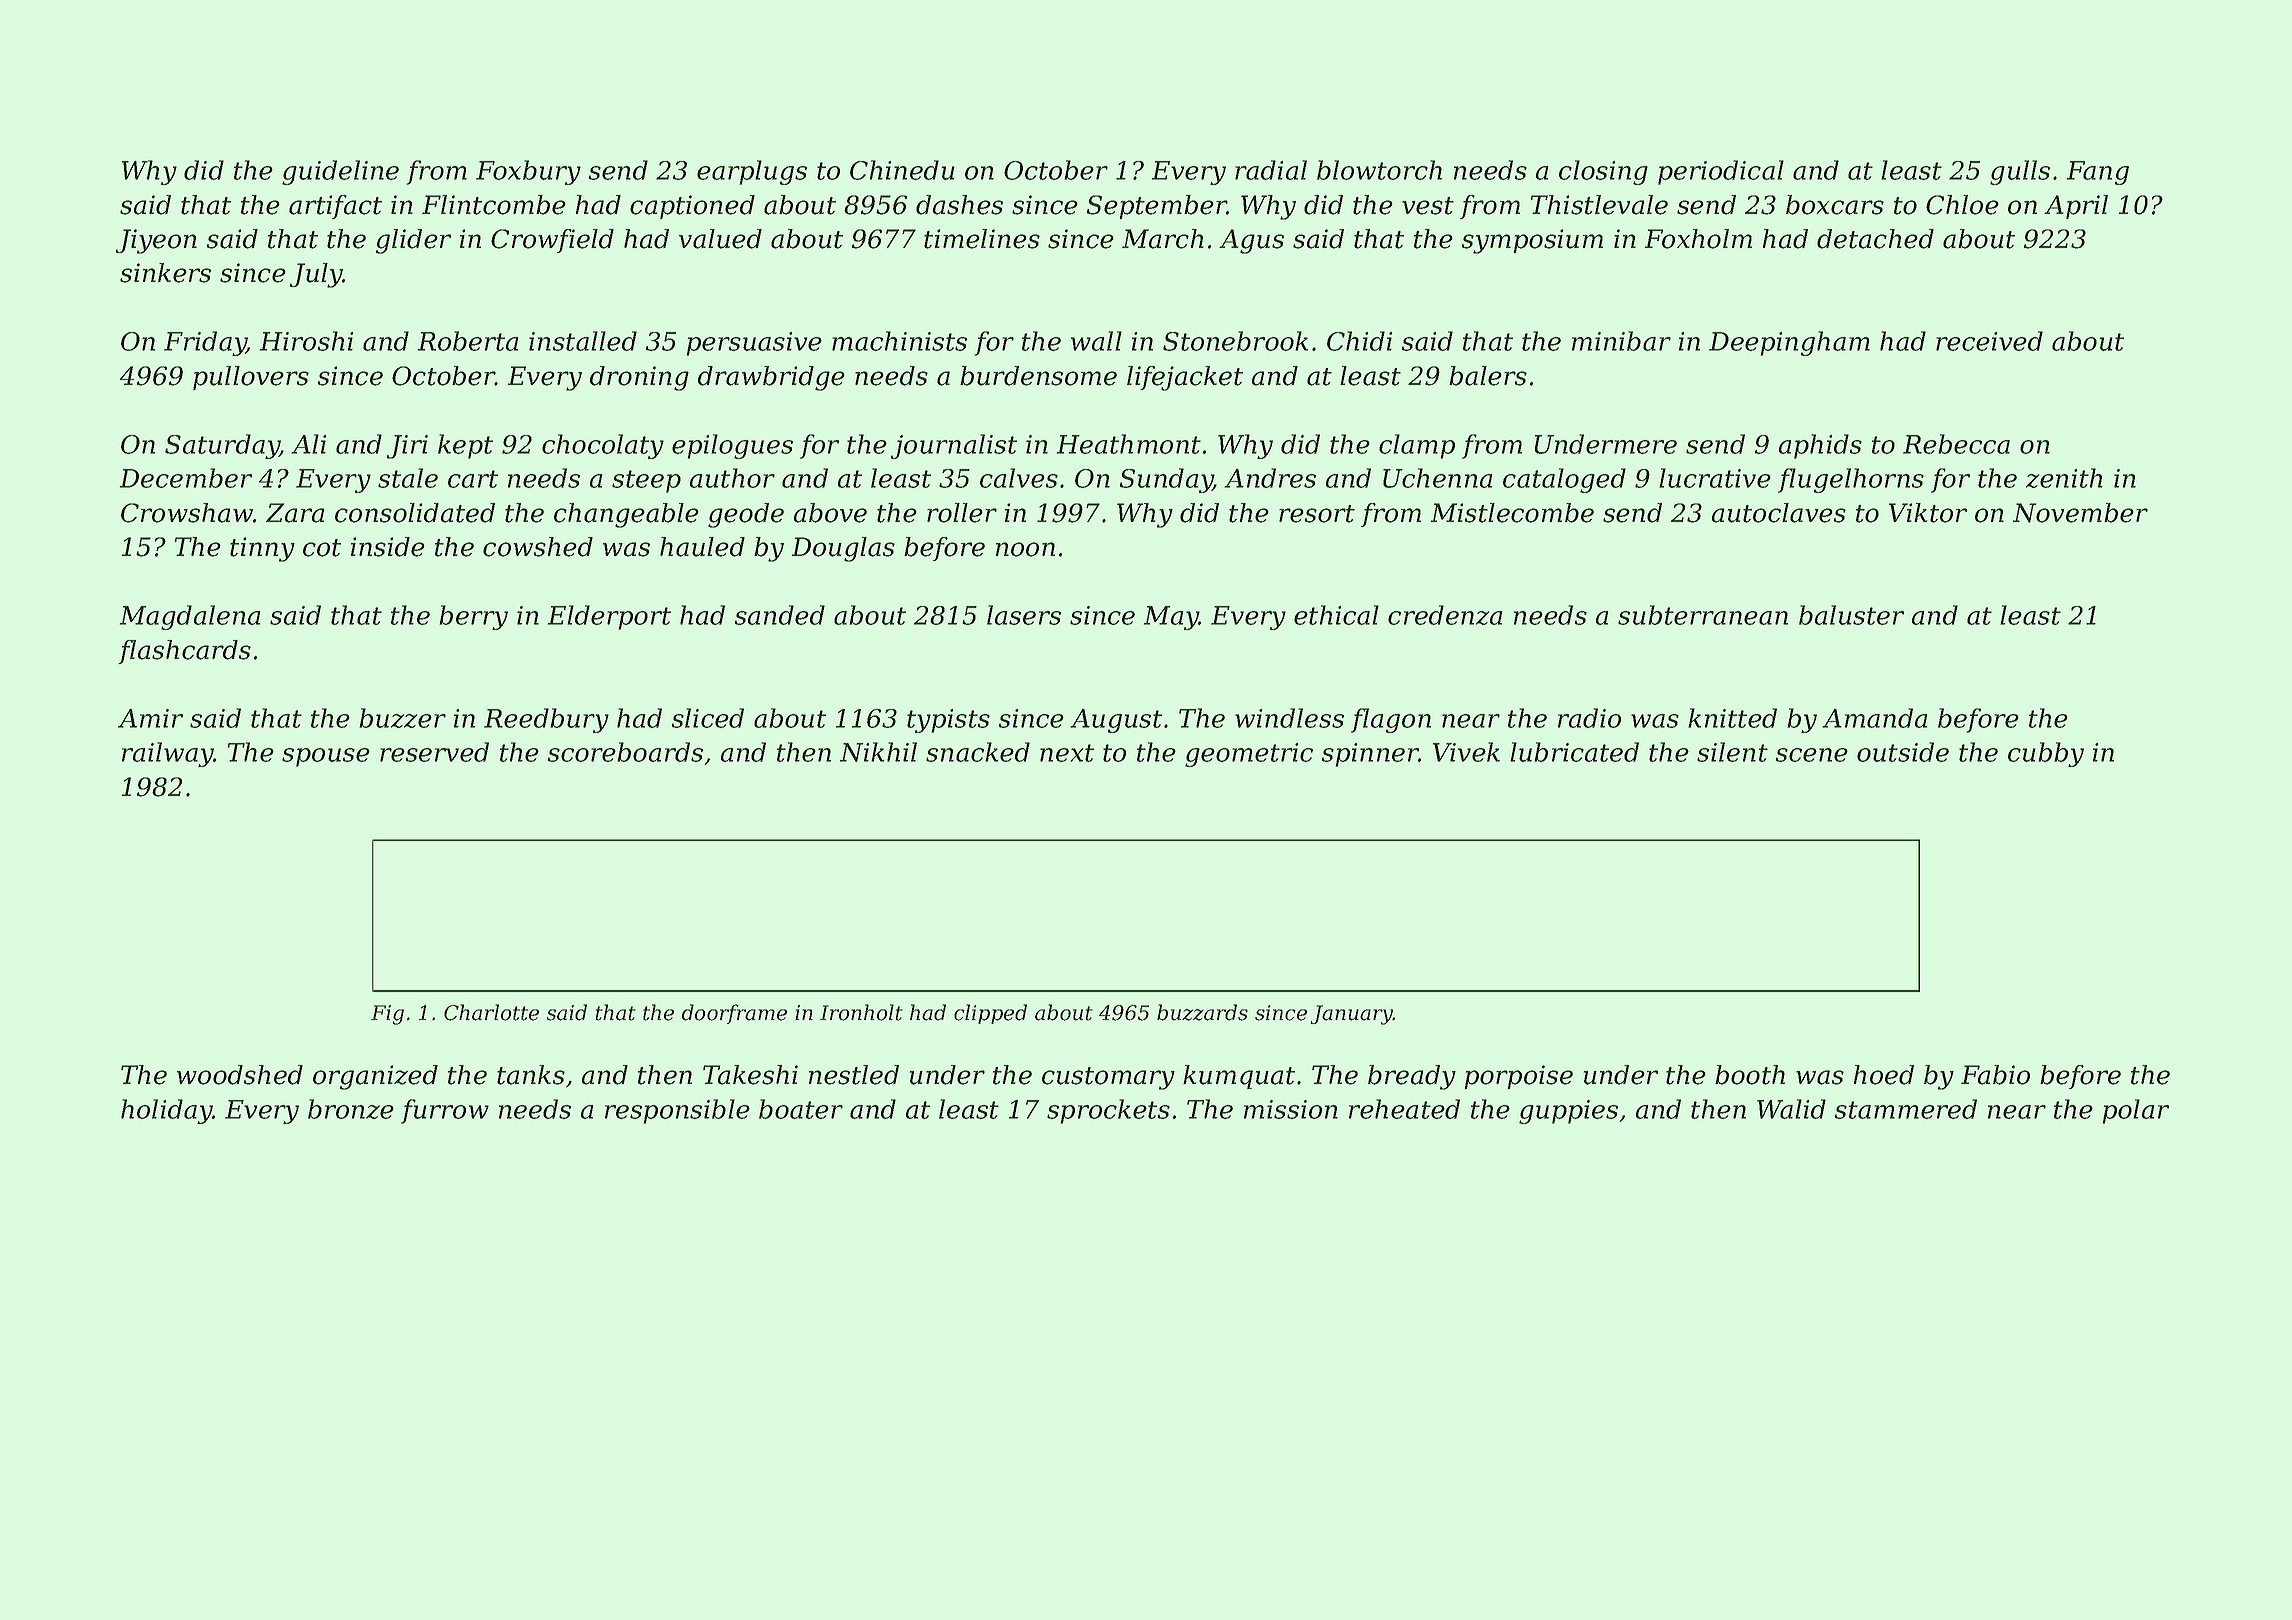 This page has width=2292, height=1620. What do you see at coordinates (978, 752) in the page?
I see `snacked` at bounding box center [978, 752].
